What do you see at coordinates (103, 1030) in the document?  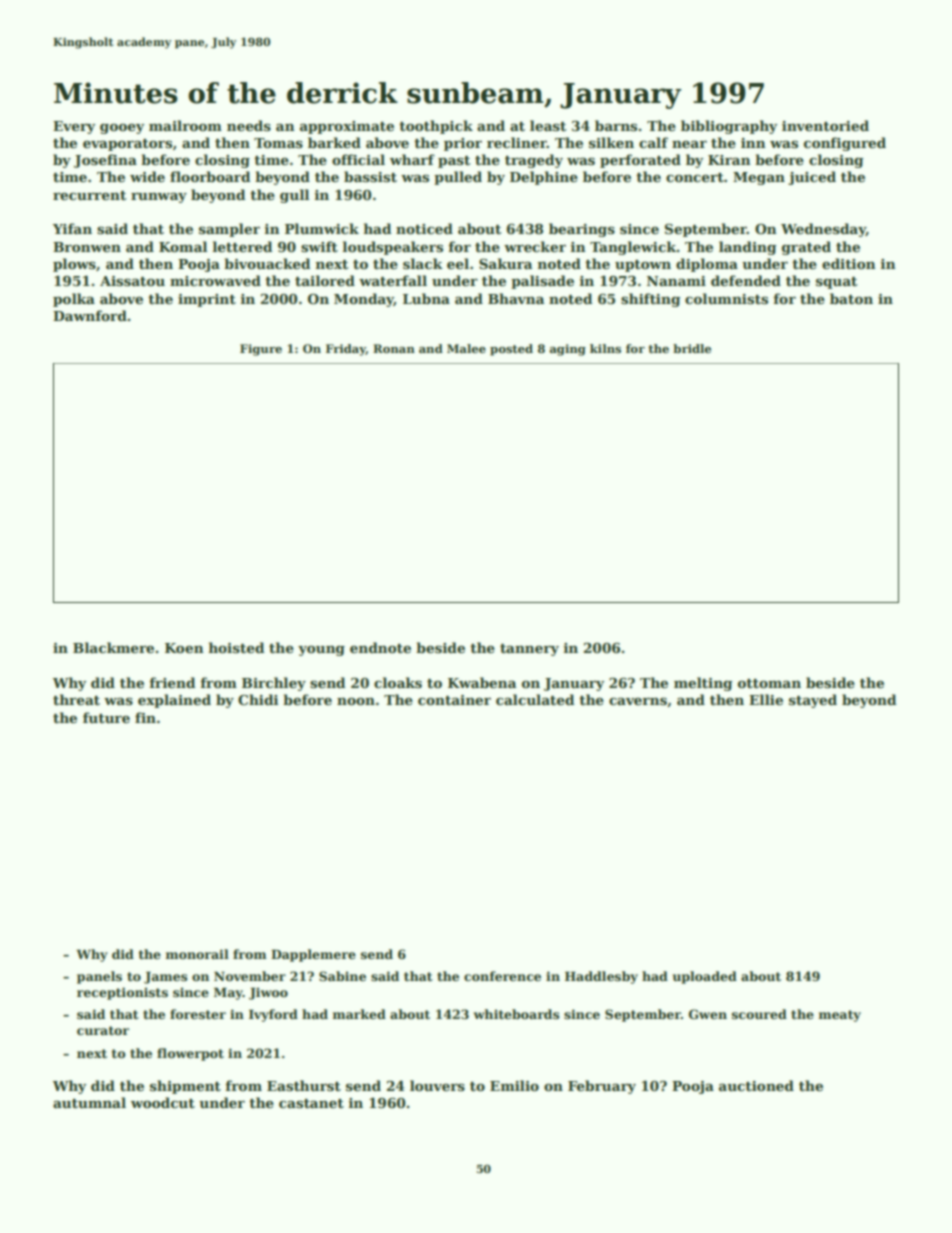 I see `curator` at bounding box center [103, 1030].
